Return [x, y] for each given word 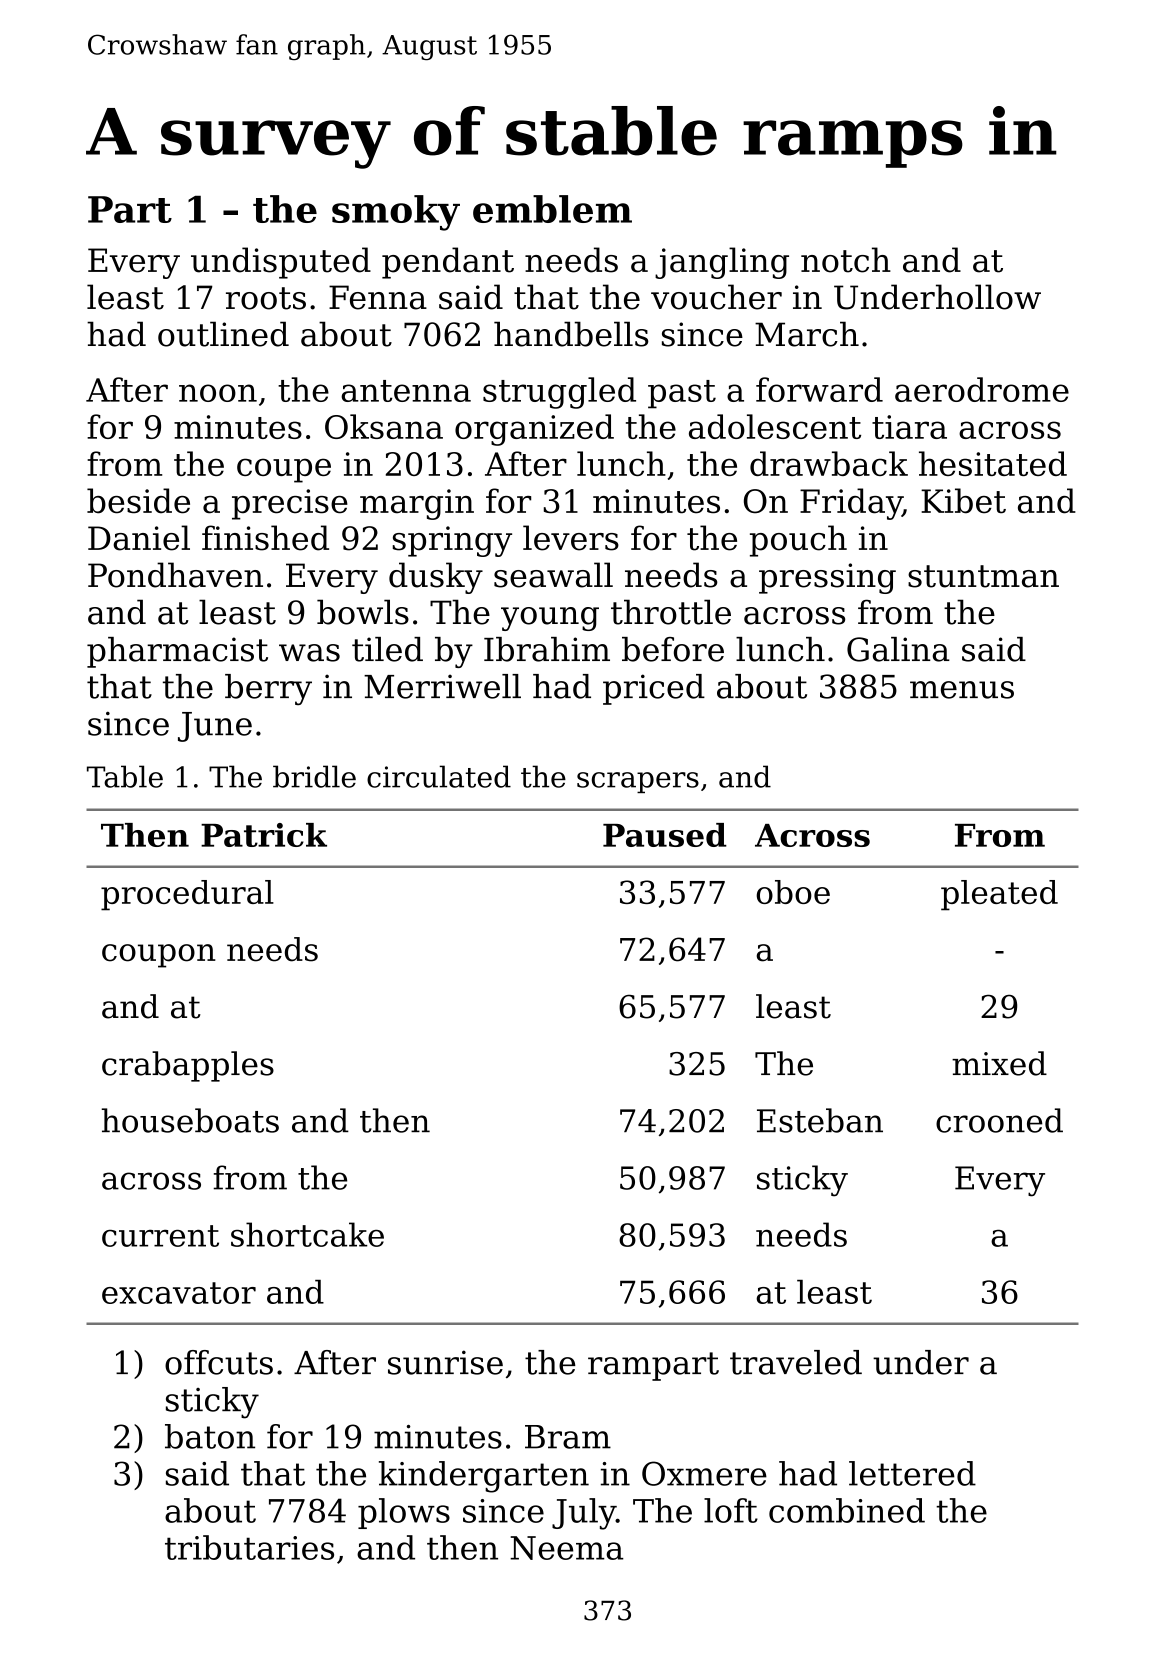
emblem [552, 209]
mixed [999, 1063]
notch [846, 260]
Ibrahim [547, 649]
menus [962, 690]
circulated [439, 776]
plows [404, 1513]
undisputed [281, 263]
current [160, 1236]
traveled [796, 1362]
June [215, 727]
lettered [912, 1473]
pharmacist [177, 652]
